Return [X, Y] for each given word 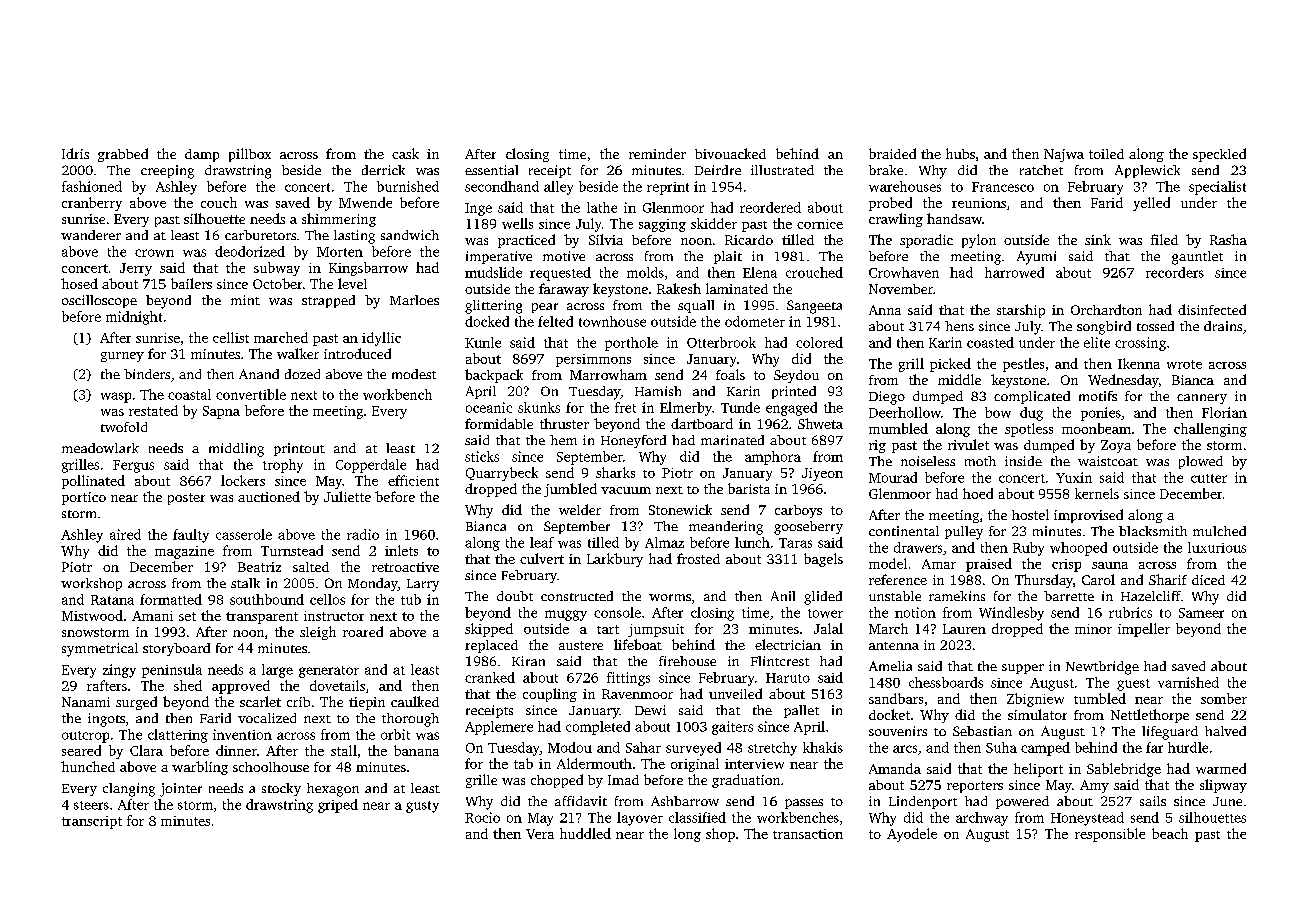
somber [1224, 698]
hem [563, 440]
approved [241, 687]
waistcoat [1108, 461]
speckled [1219, 155]
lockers [243, 480]
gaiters [732, 728]
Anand [259, 374]
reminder [657, 153]
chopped [557, 781]
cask [405, 153]
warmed [1221, 768]
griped [338, 806]
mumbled [898, 428]
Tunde [740, 407]
